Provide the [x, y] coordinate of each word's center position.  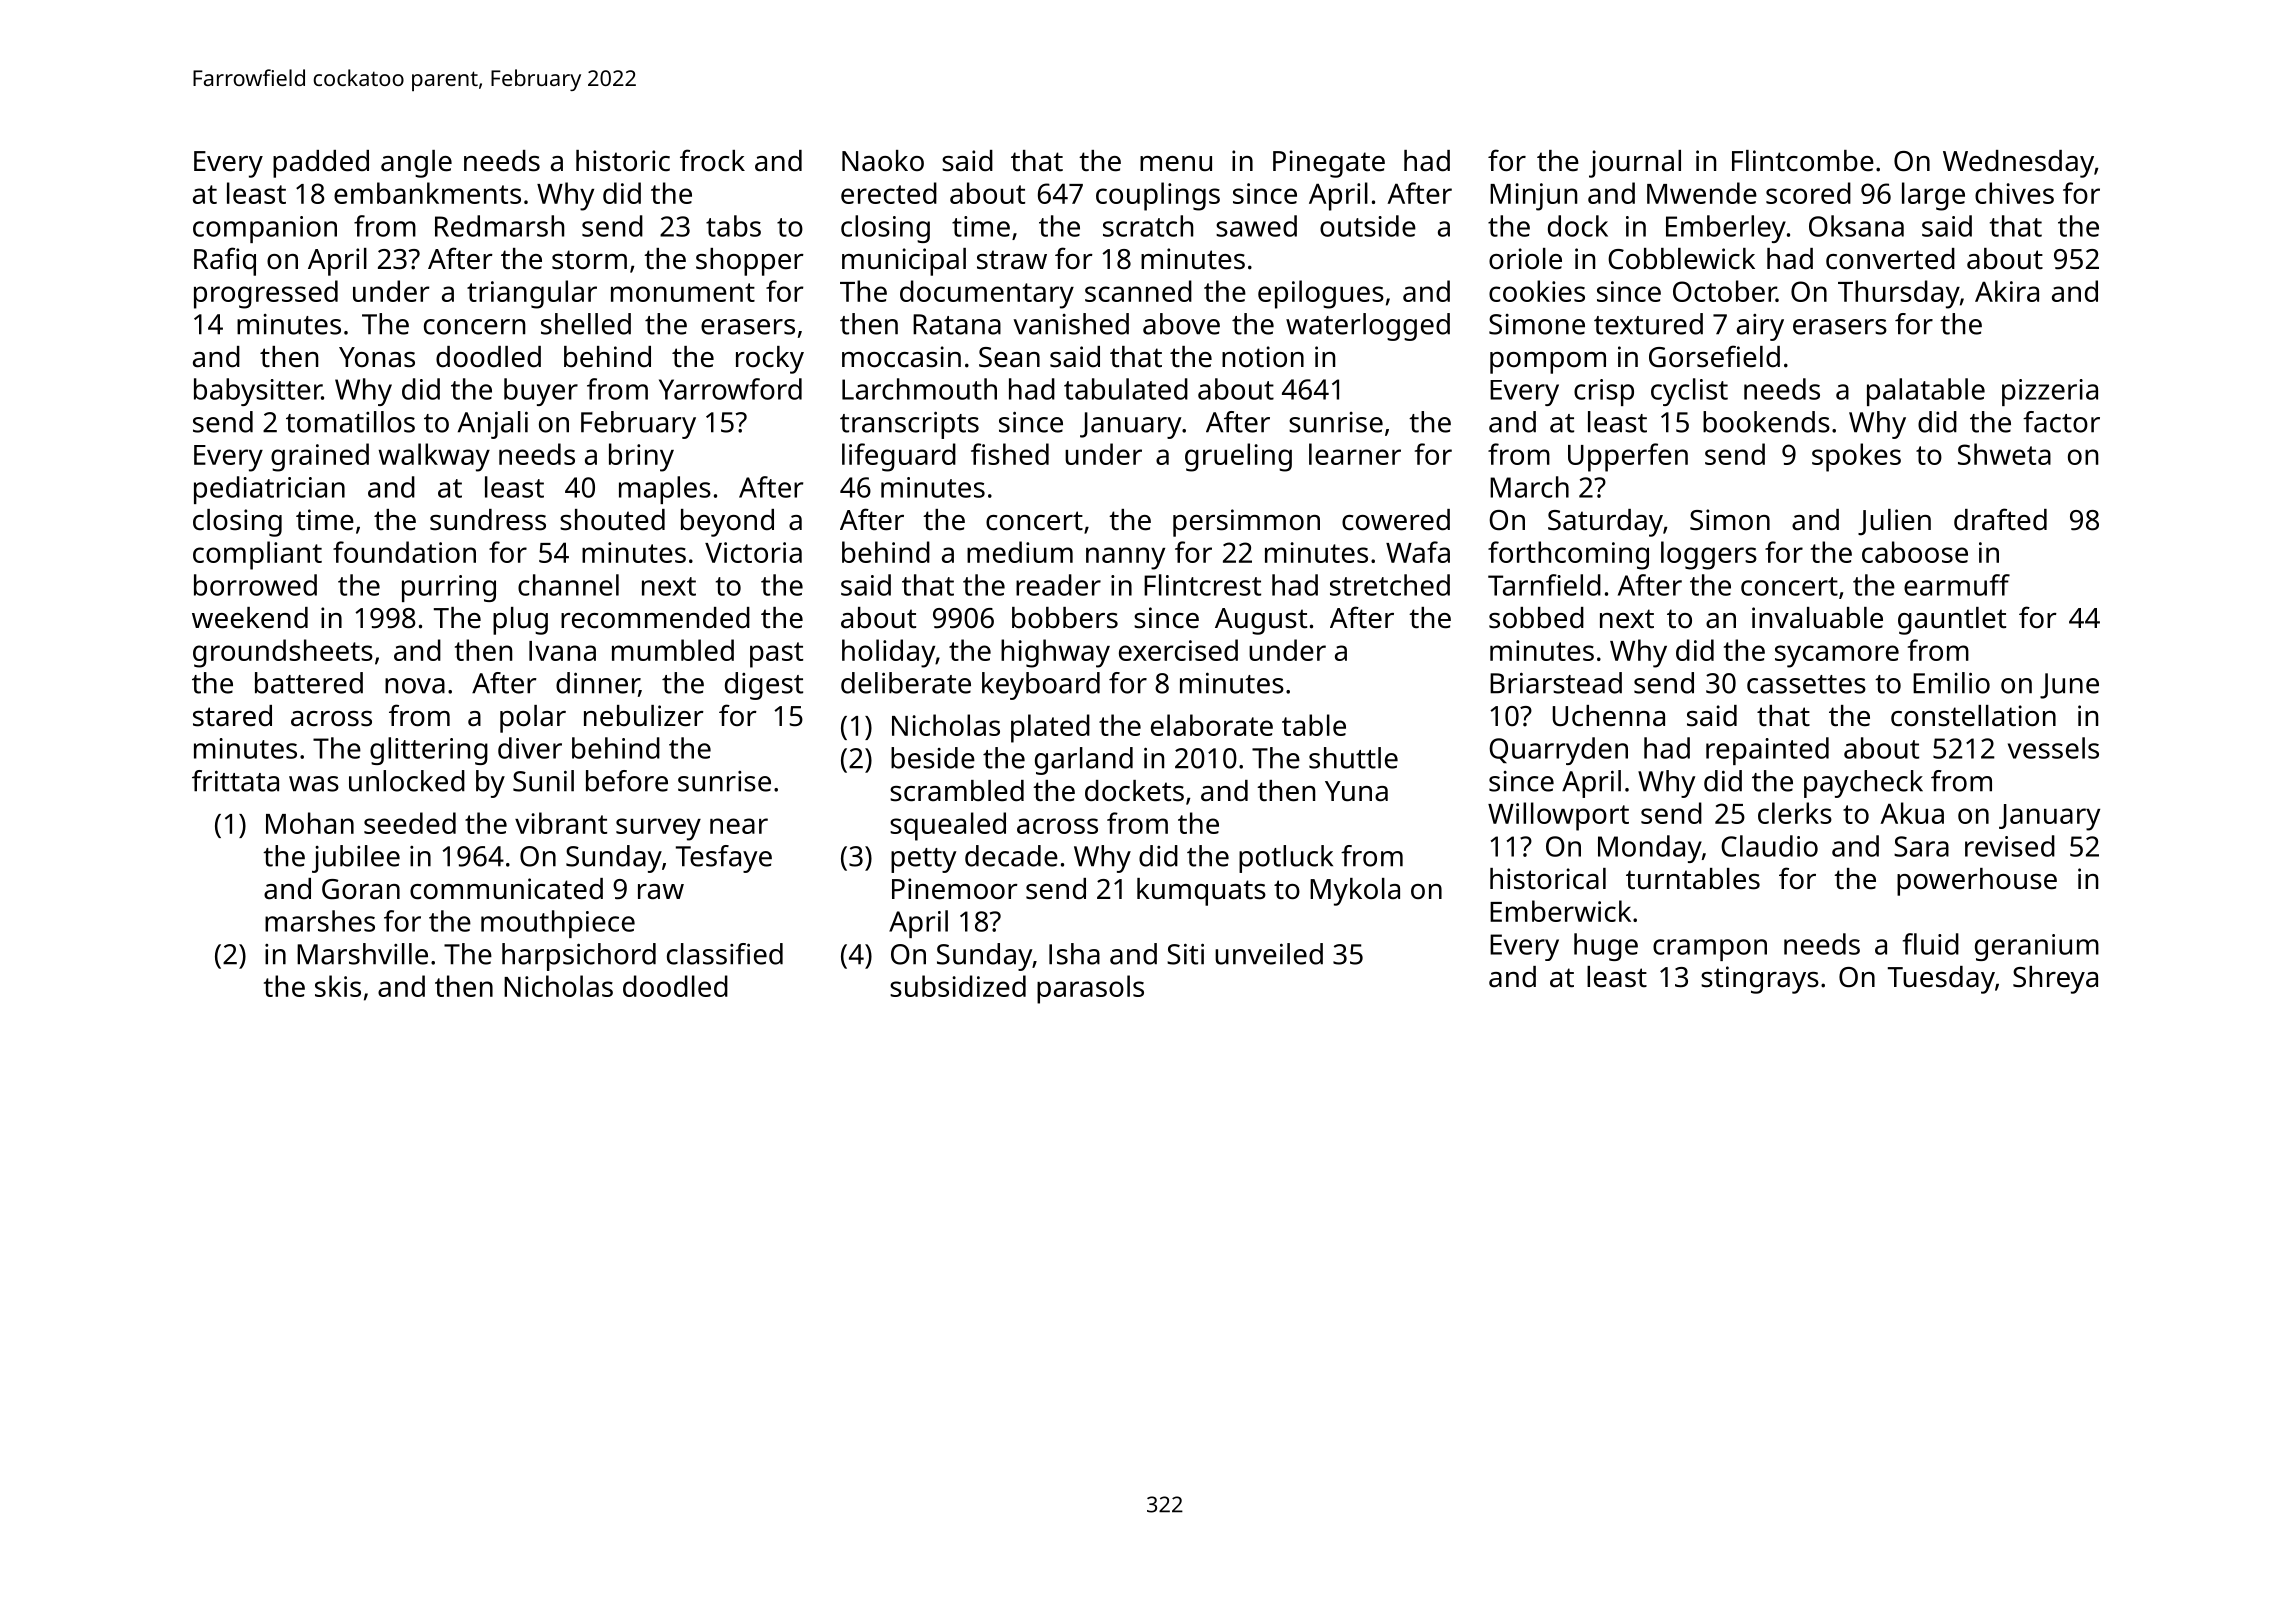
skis [338, 986]
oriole [1525, 259]
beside [933, 758]
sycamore [1837, 656]
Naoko [883, 161]
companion [265, 229]
